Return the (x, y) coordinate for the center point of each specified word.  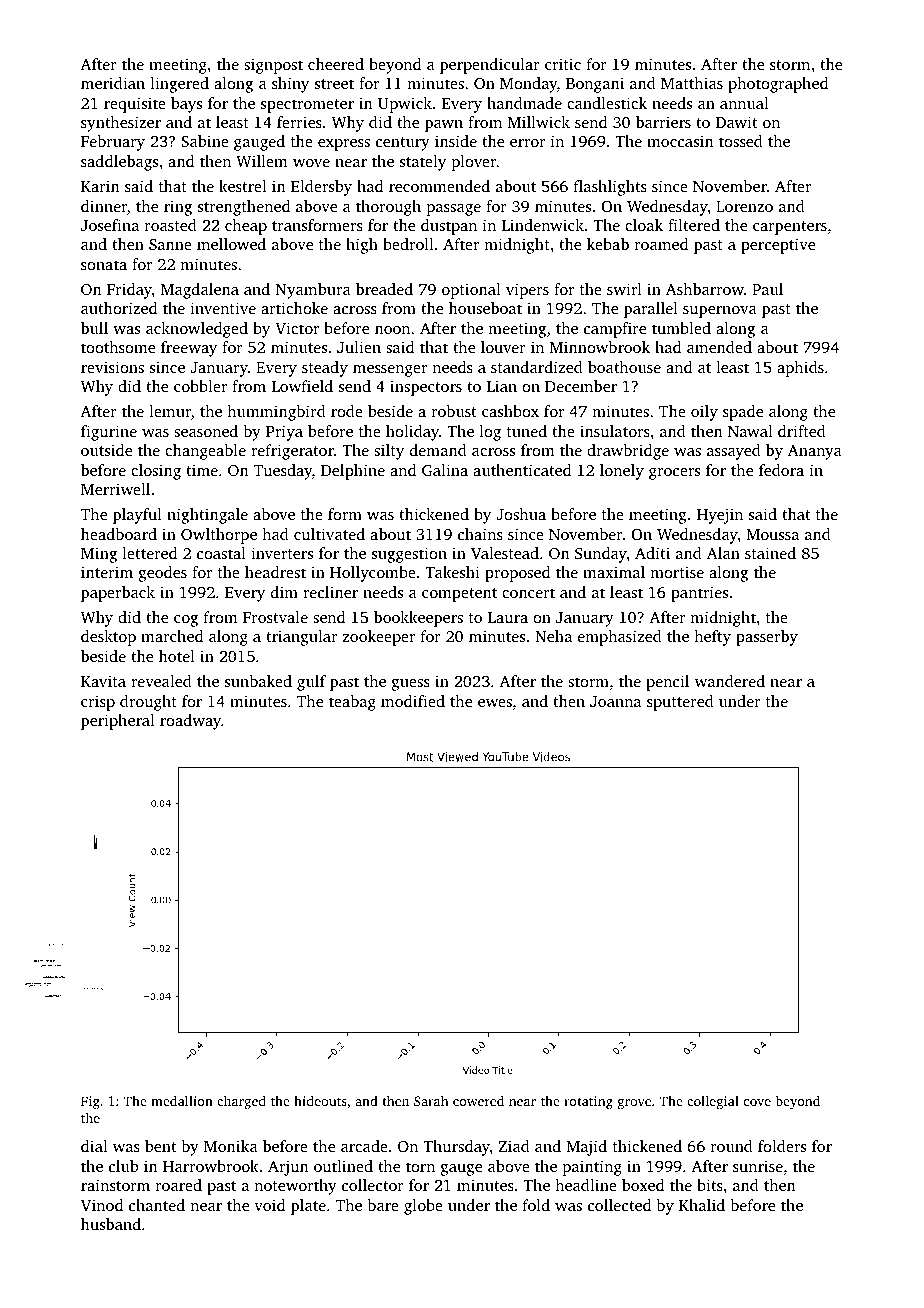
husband (111, 1224)
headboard (119, 534)
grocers (674, 474)
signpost (273, 66)
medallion (182, 1101)
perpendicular (490, 66)
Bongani (595, 85)
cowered (478, 1101)
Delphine (353, 472)
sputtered (680, 703)
